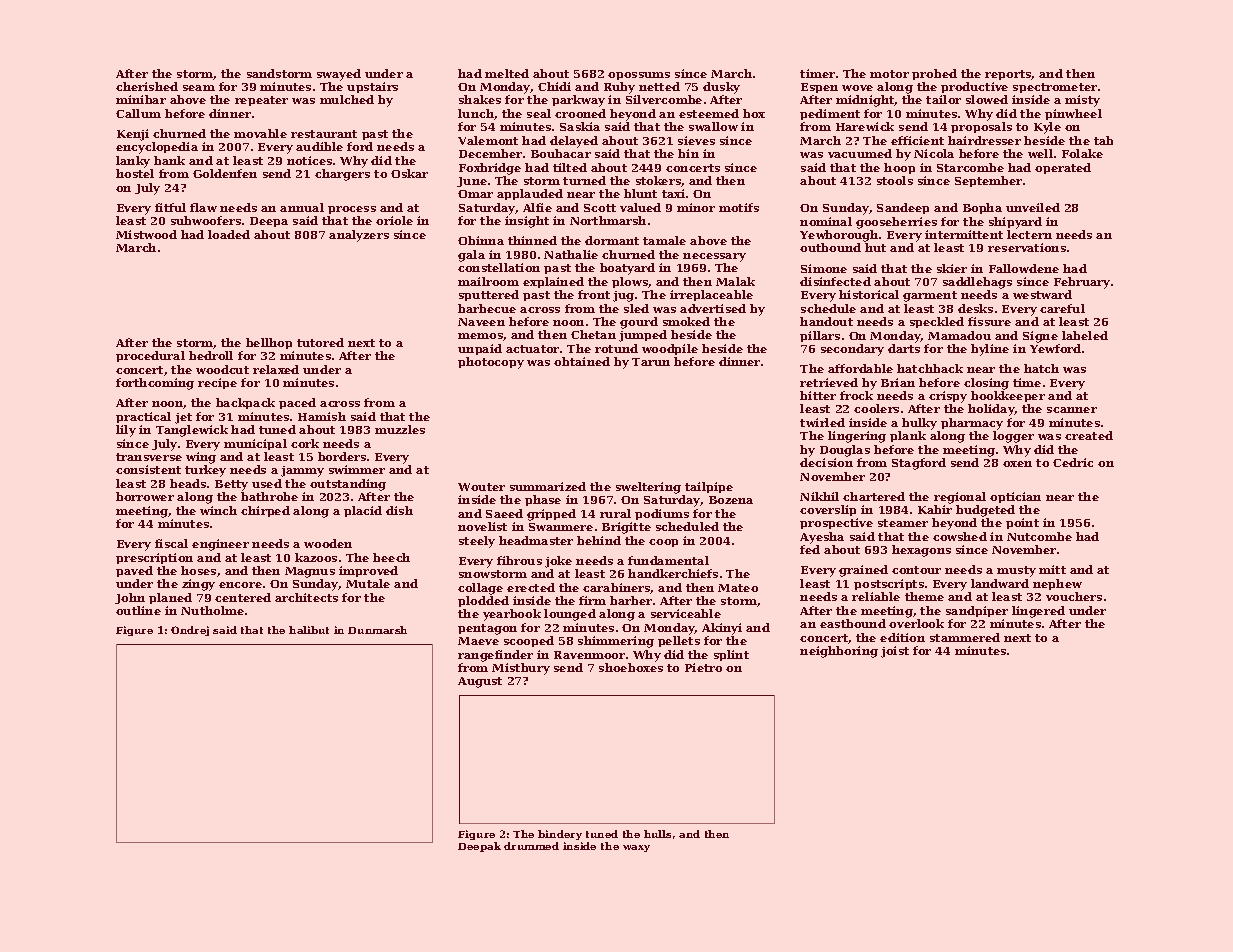 This screenshot has width=1233, height=952. Describe the element at coordinates (1082, 153) in the screenshot. I see `Folake` at that location.
